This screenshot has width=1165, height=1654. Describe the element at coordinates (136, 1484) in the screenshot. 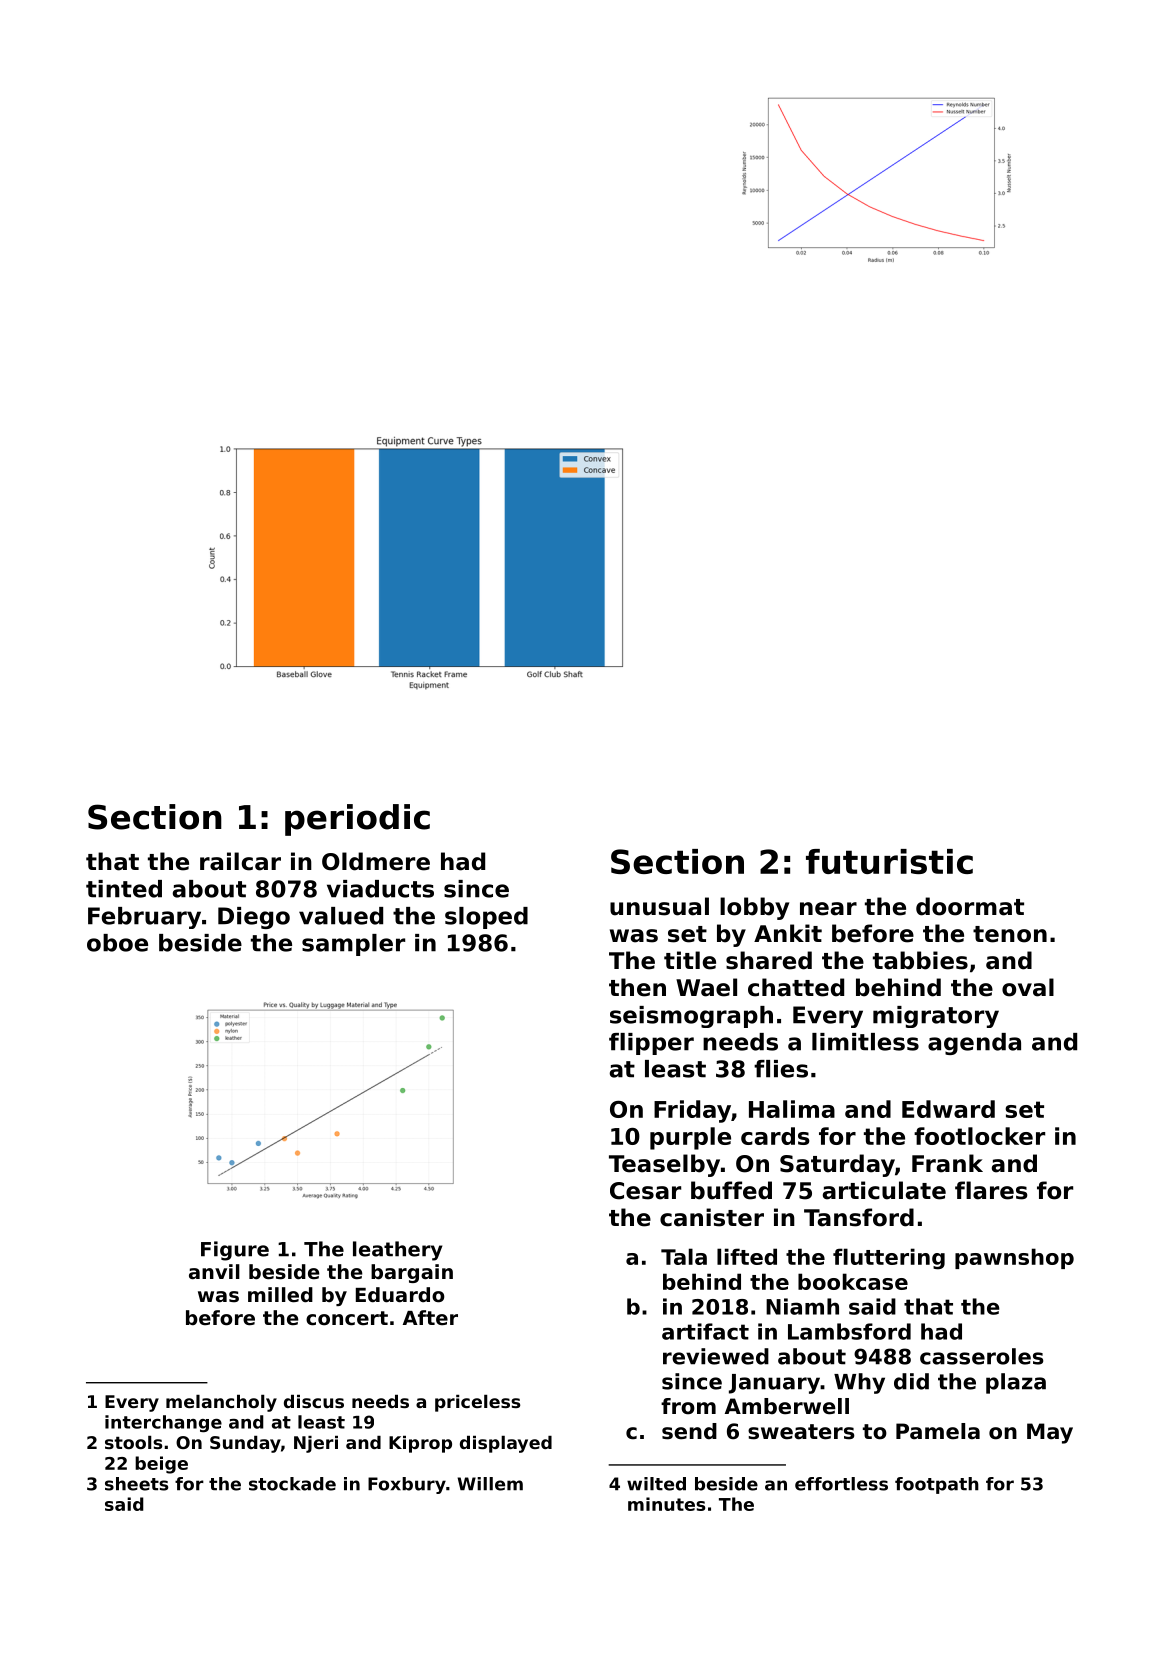

I see `sheets` at that location.
